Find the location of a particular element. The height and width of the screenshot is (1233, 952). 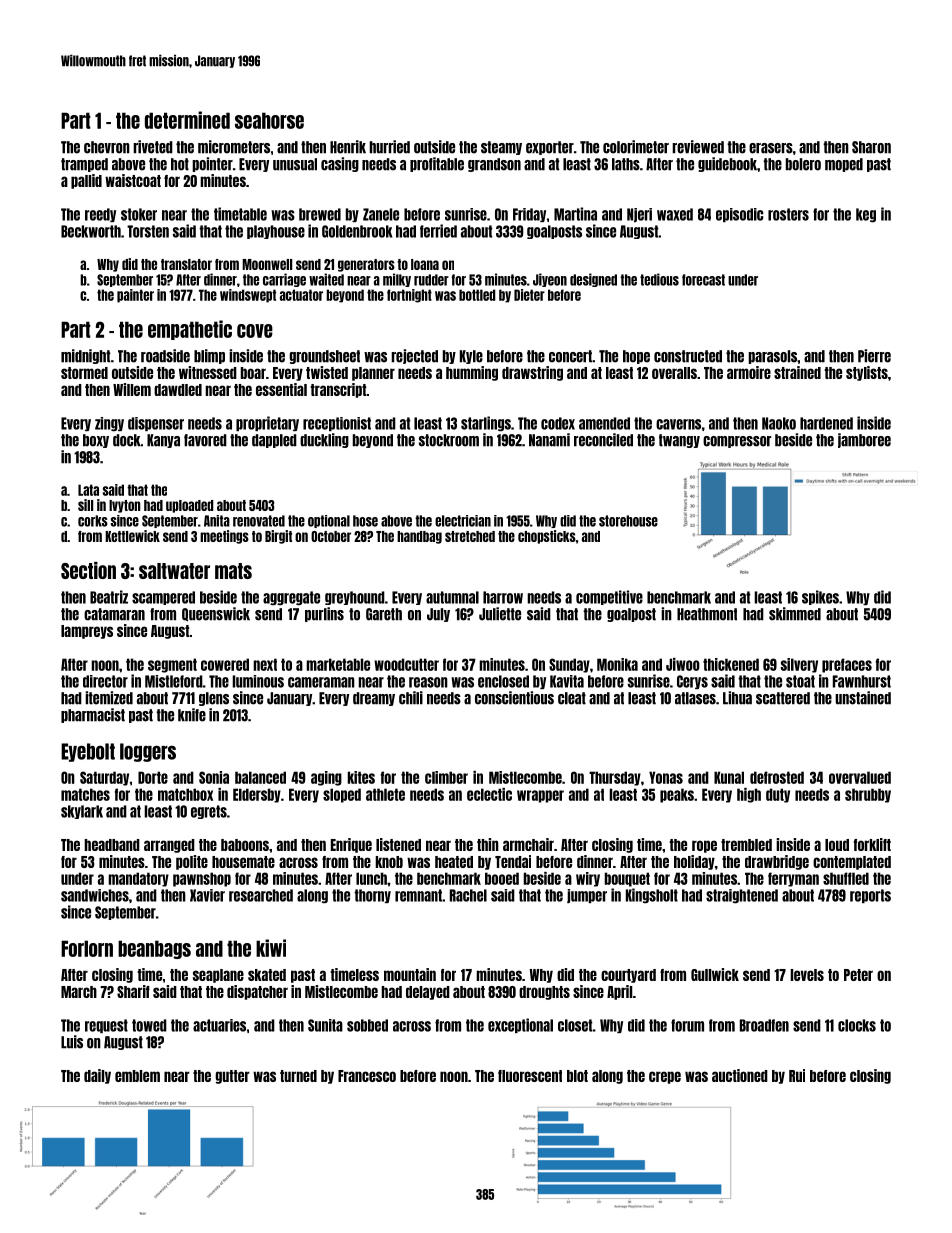

pallid is located at coordinates (86, 181).
